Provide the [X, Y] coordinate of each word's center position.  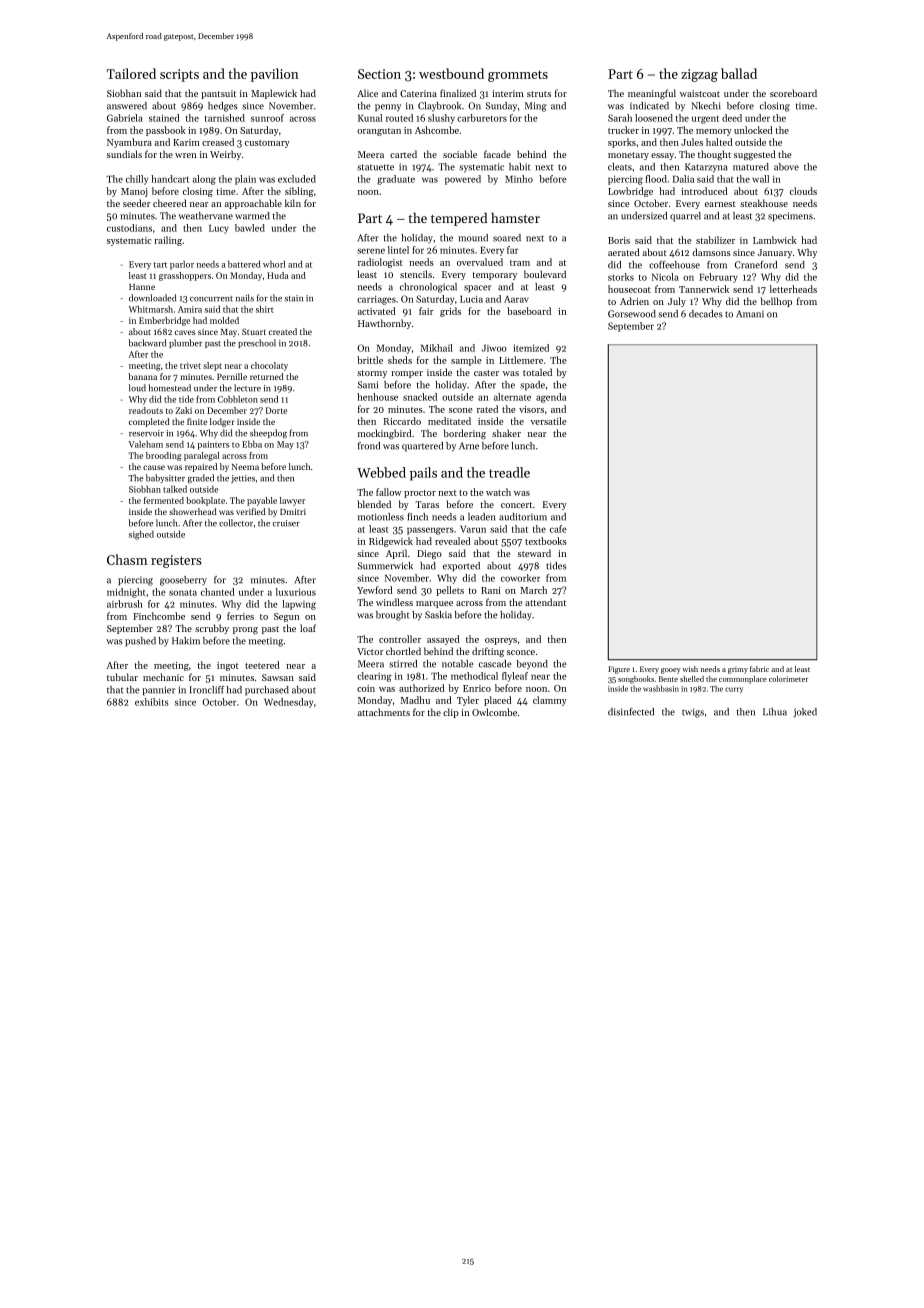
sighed [141, 535]
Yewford [375, 590]
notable [458, 664]
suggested [755, 155]
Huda [278, 275]
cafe [558, 529]
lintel [398, 250]
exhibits [152, 702]
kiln [293, 203]
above [786, 167]
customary [267, 144]
